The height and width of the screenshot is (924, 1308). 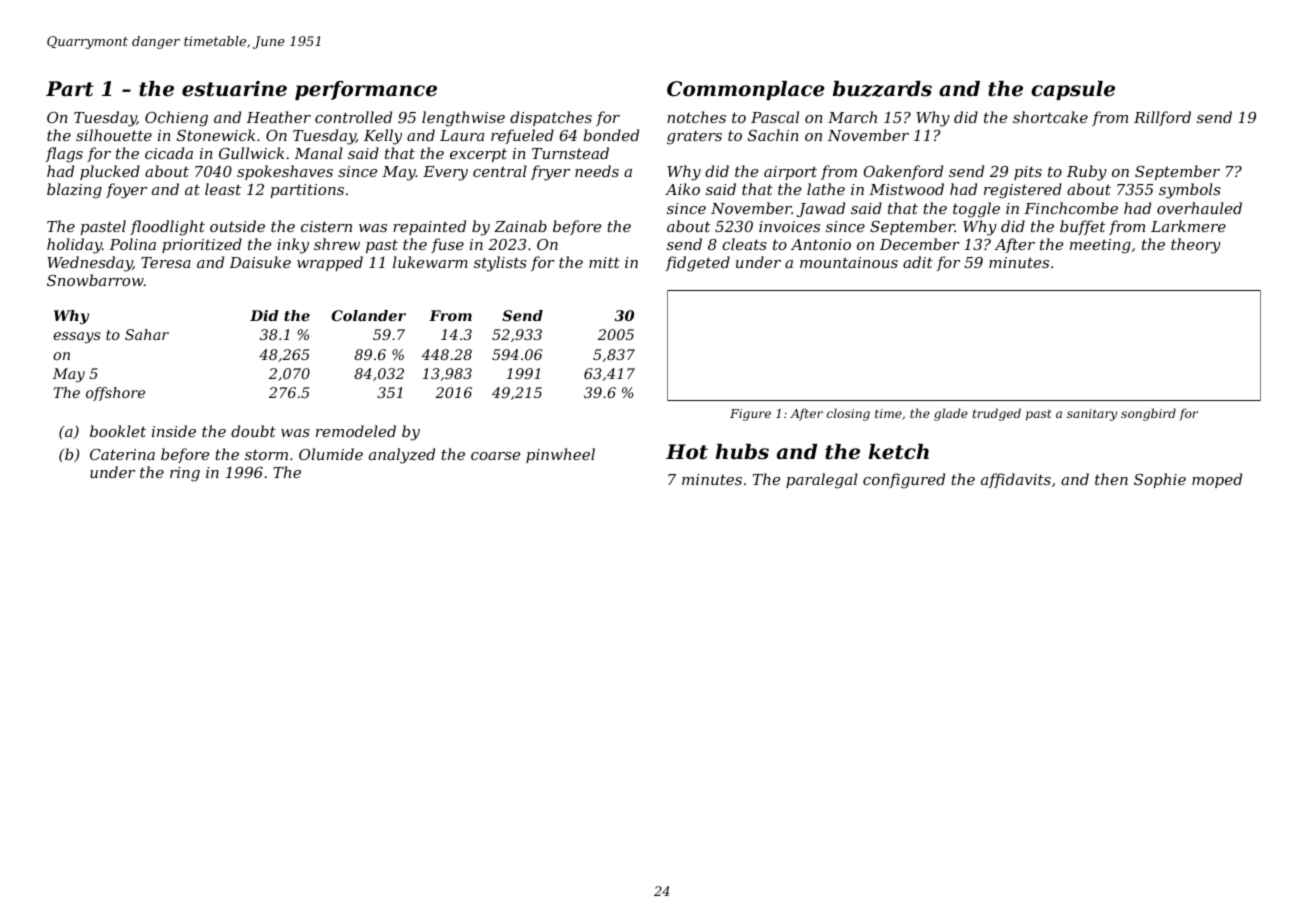 What do you see at coordinates (369, 315) in the screenshot?
I see `Colander` at bounding box center [369, 315].
